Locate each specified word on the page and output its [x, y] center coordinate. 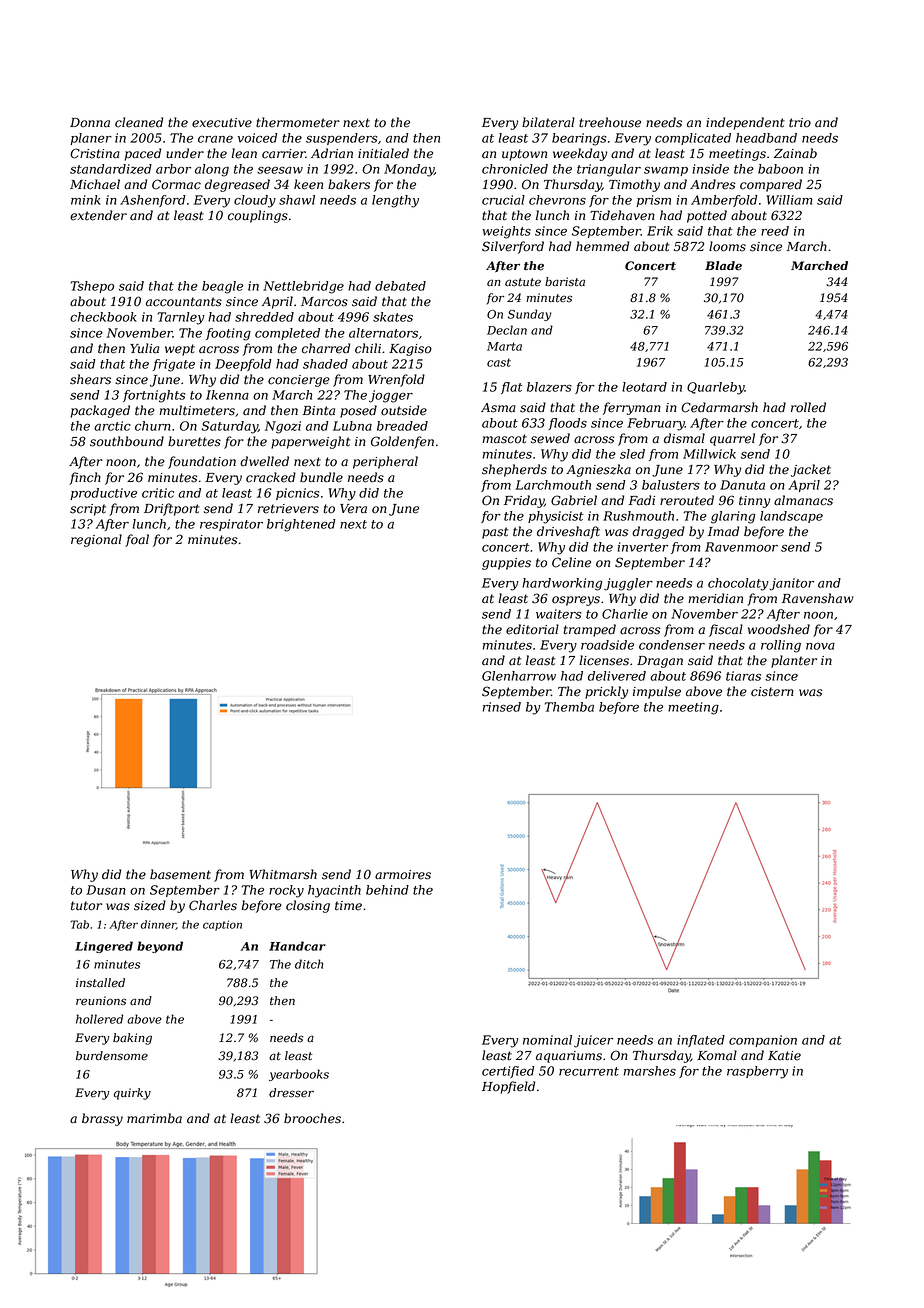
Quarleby [716, 388]
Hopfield [508, 1087]
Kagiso [410, 350]
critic [158, 493]
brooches [312, 1118]
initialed [383, 153]
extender [98, 215]
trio [800, 123]
